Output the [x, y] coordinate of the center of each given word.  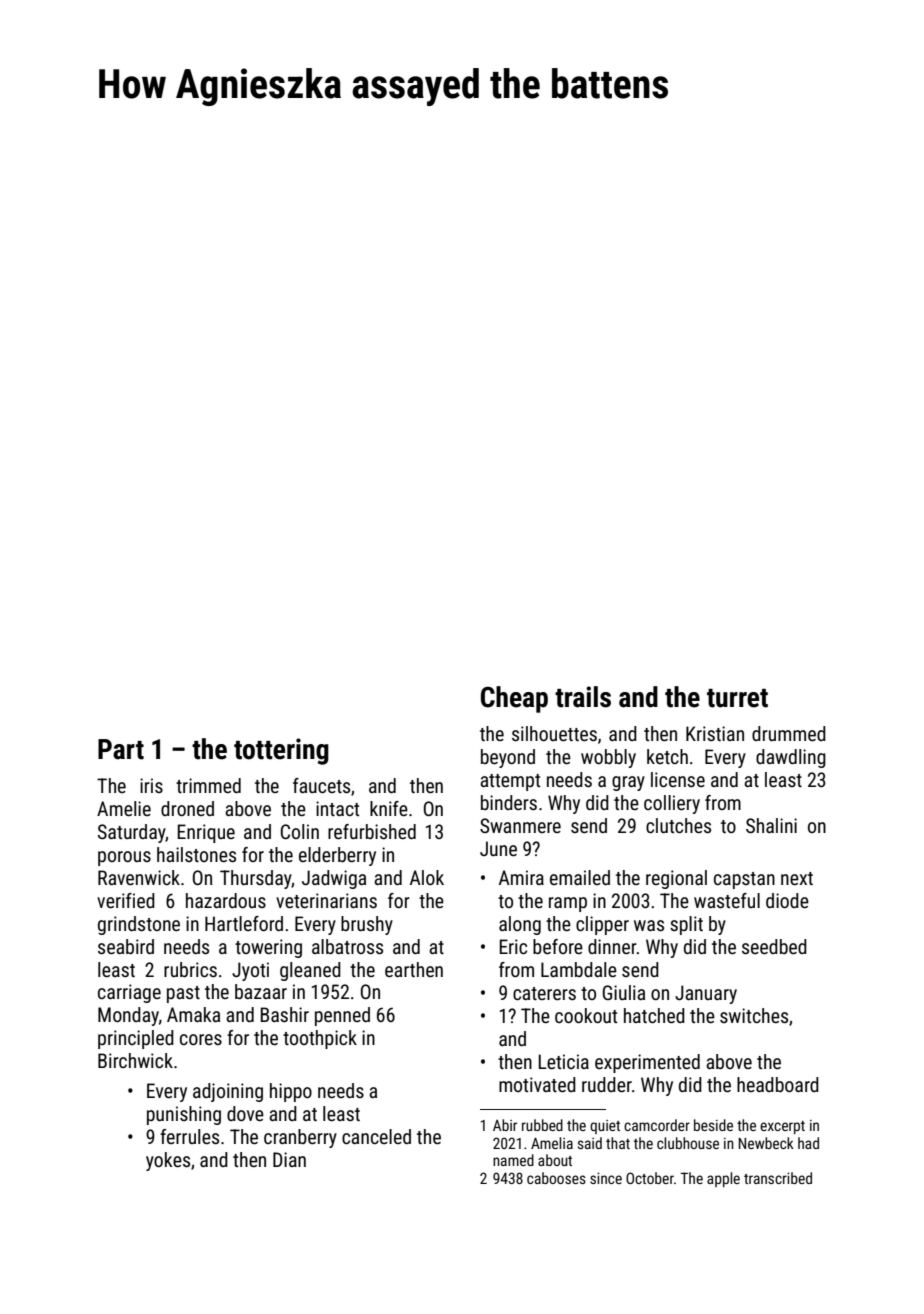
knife [389, 808]
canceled [376, 1136]
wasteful [727, 900]
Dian [289, 1159]
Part [121, 749]
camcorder [657, 1125]
